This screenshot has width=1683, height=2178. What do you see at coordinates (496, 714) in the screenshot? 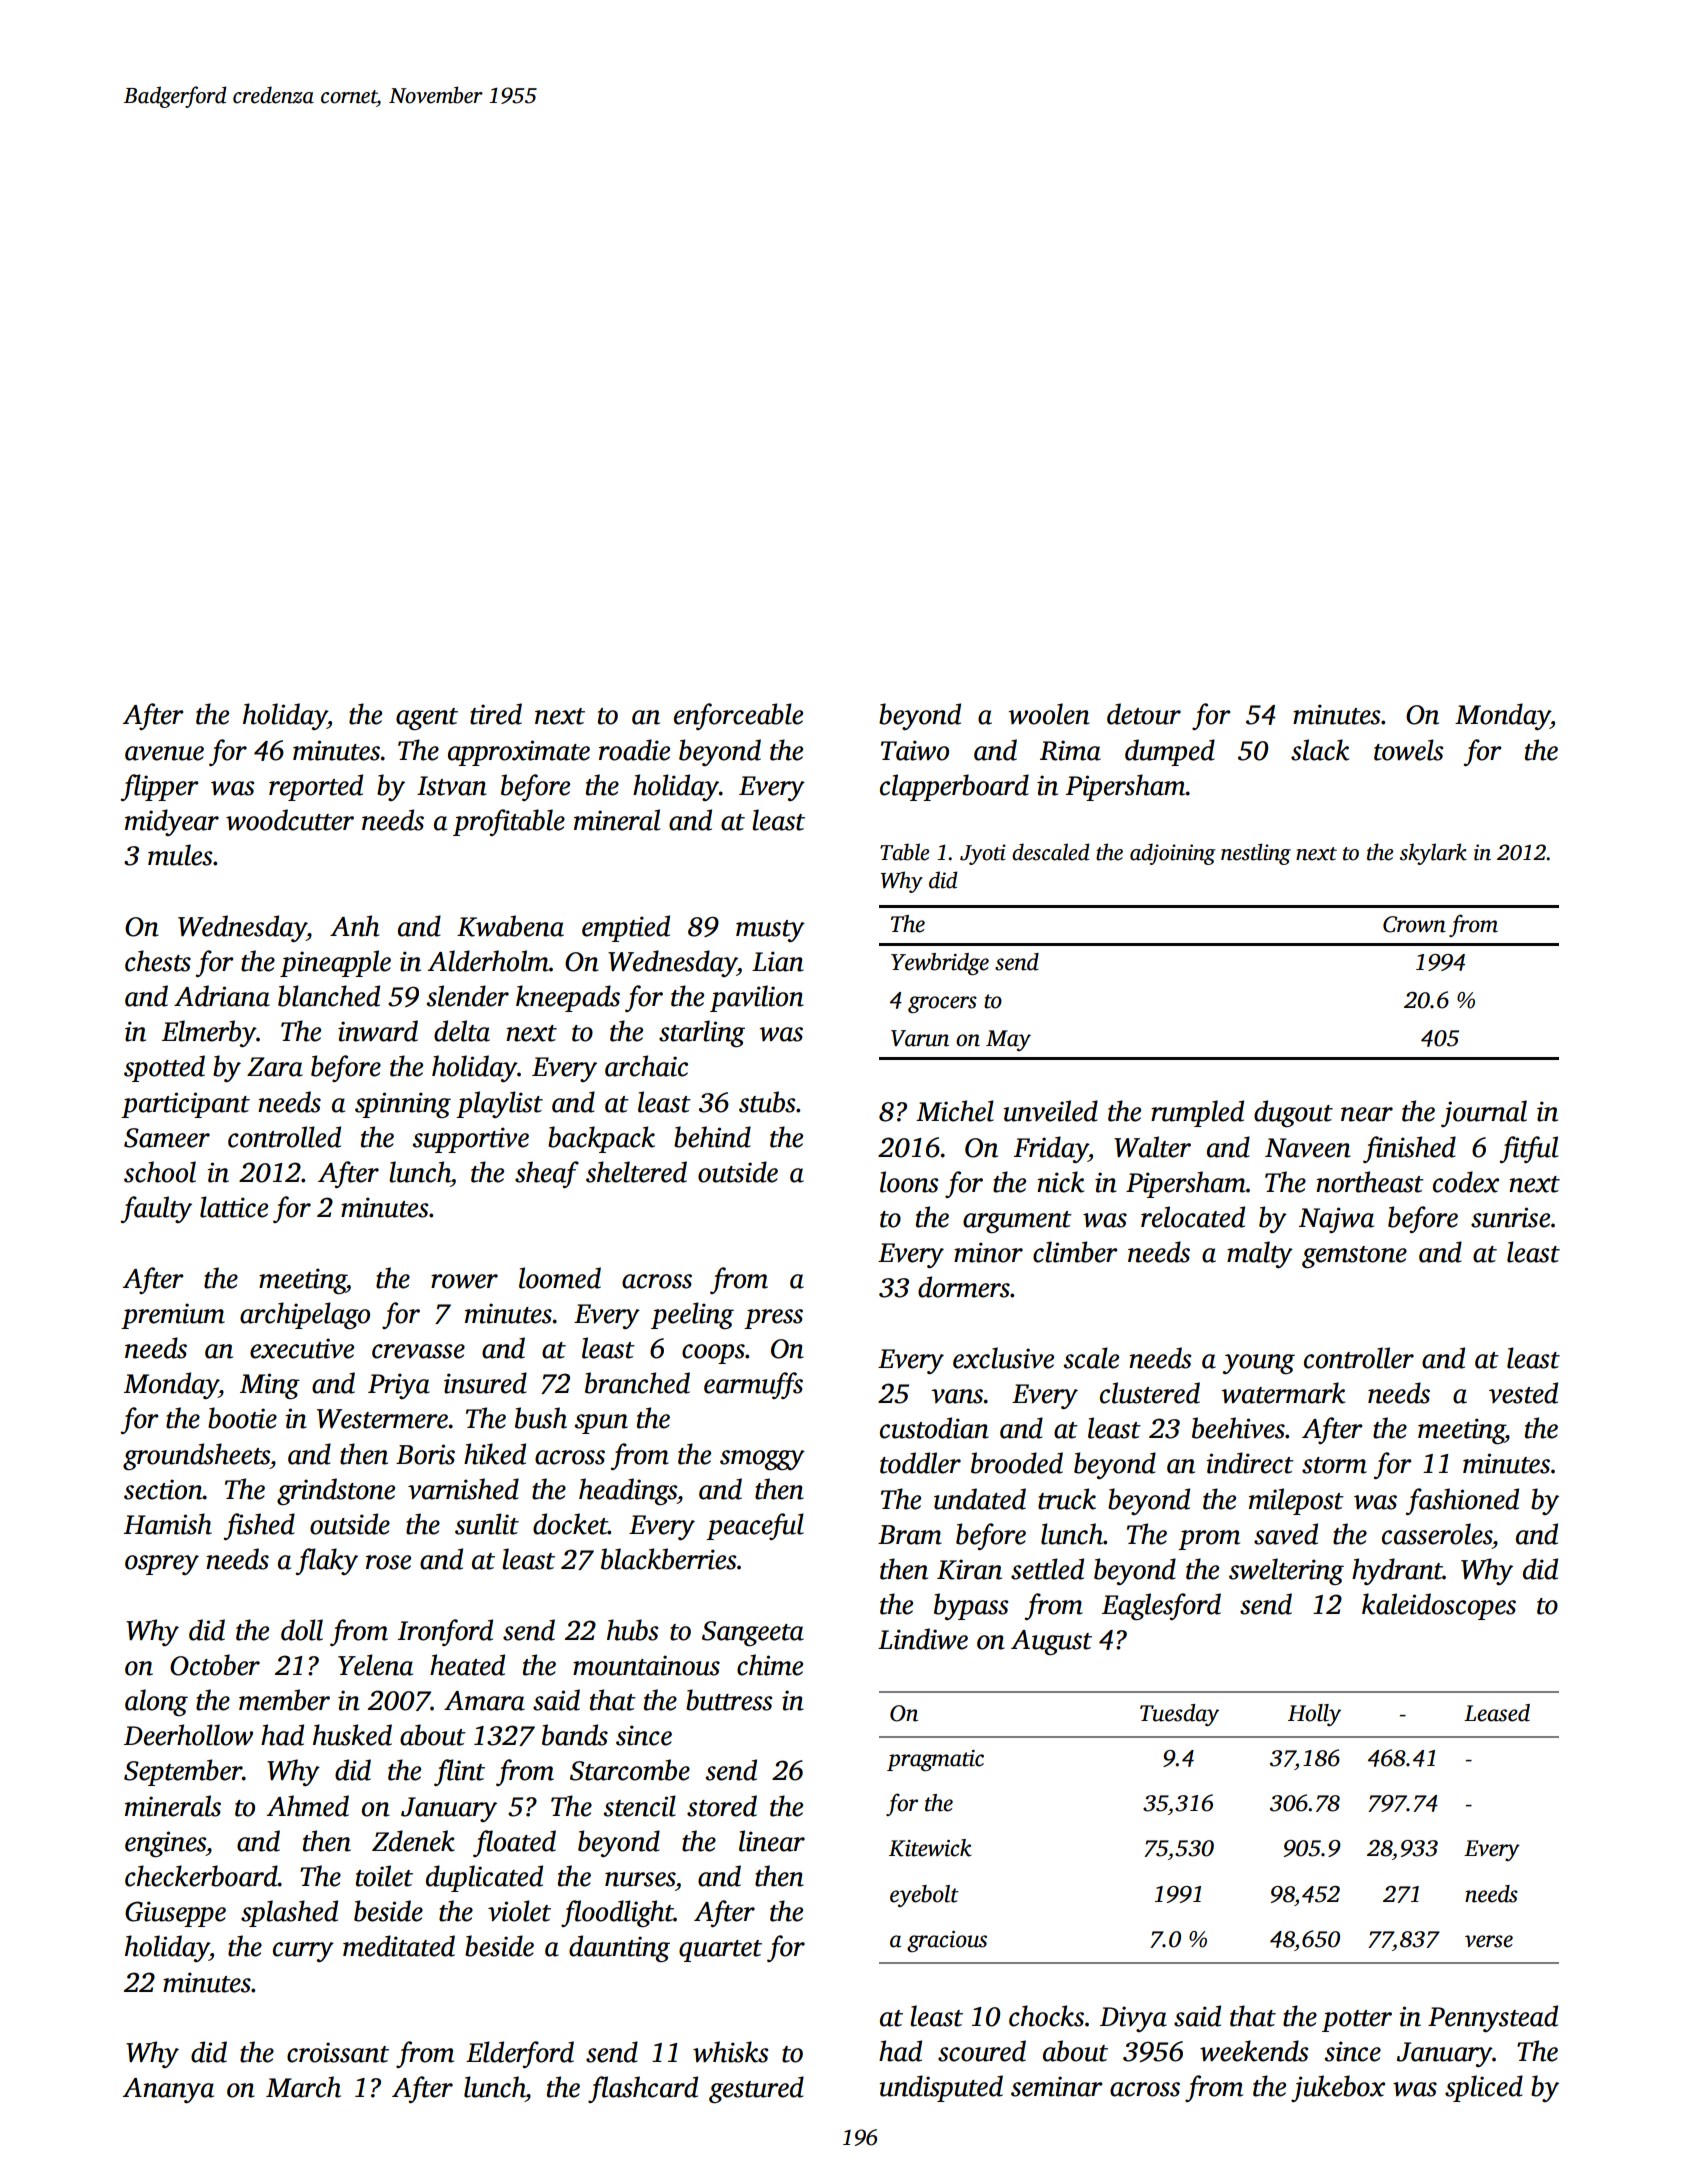
I see `tired` at bounding box center [496, 714].
